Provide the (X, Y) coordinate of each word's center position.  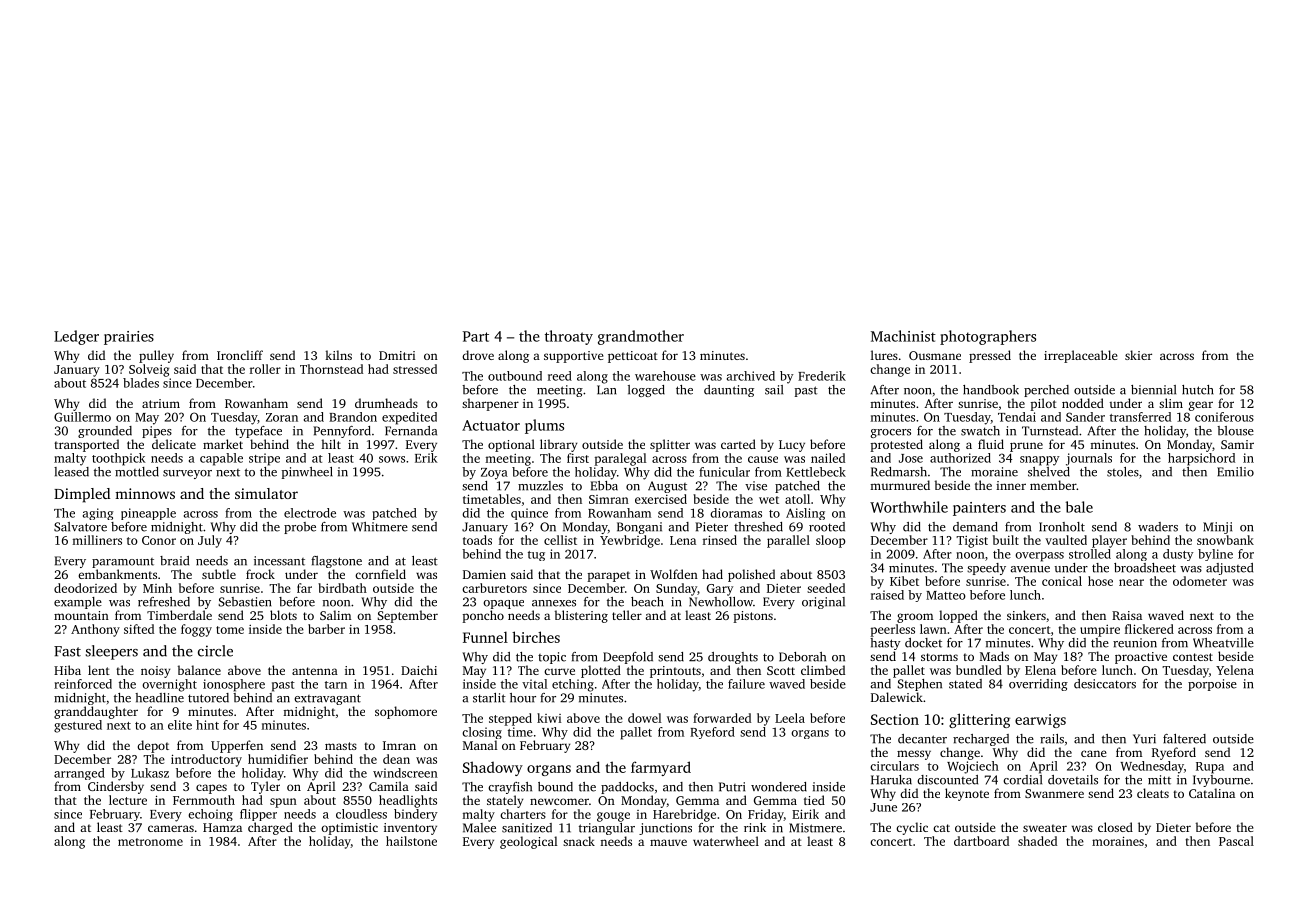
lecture (128, 800)
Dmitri (397, 355)
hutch (1198, 390)
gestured (78, 726)
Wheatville (1223, 643)
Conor (159, 540)
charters (523, 814)
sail (774, 390)
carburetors (494, 588)
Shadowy (493, 768)
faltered (1184, 739)
